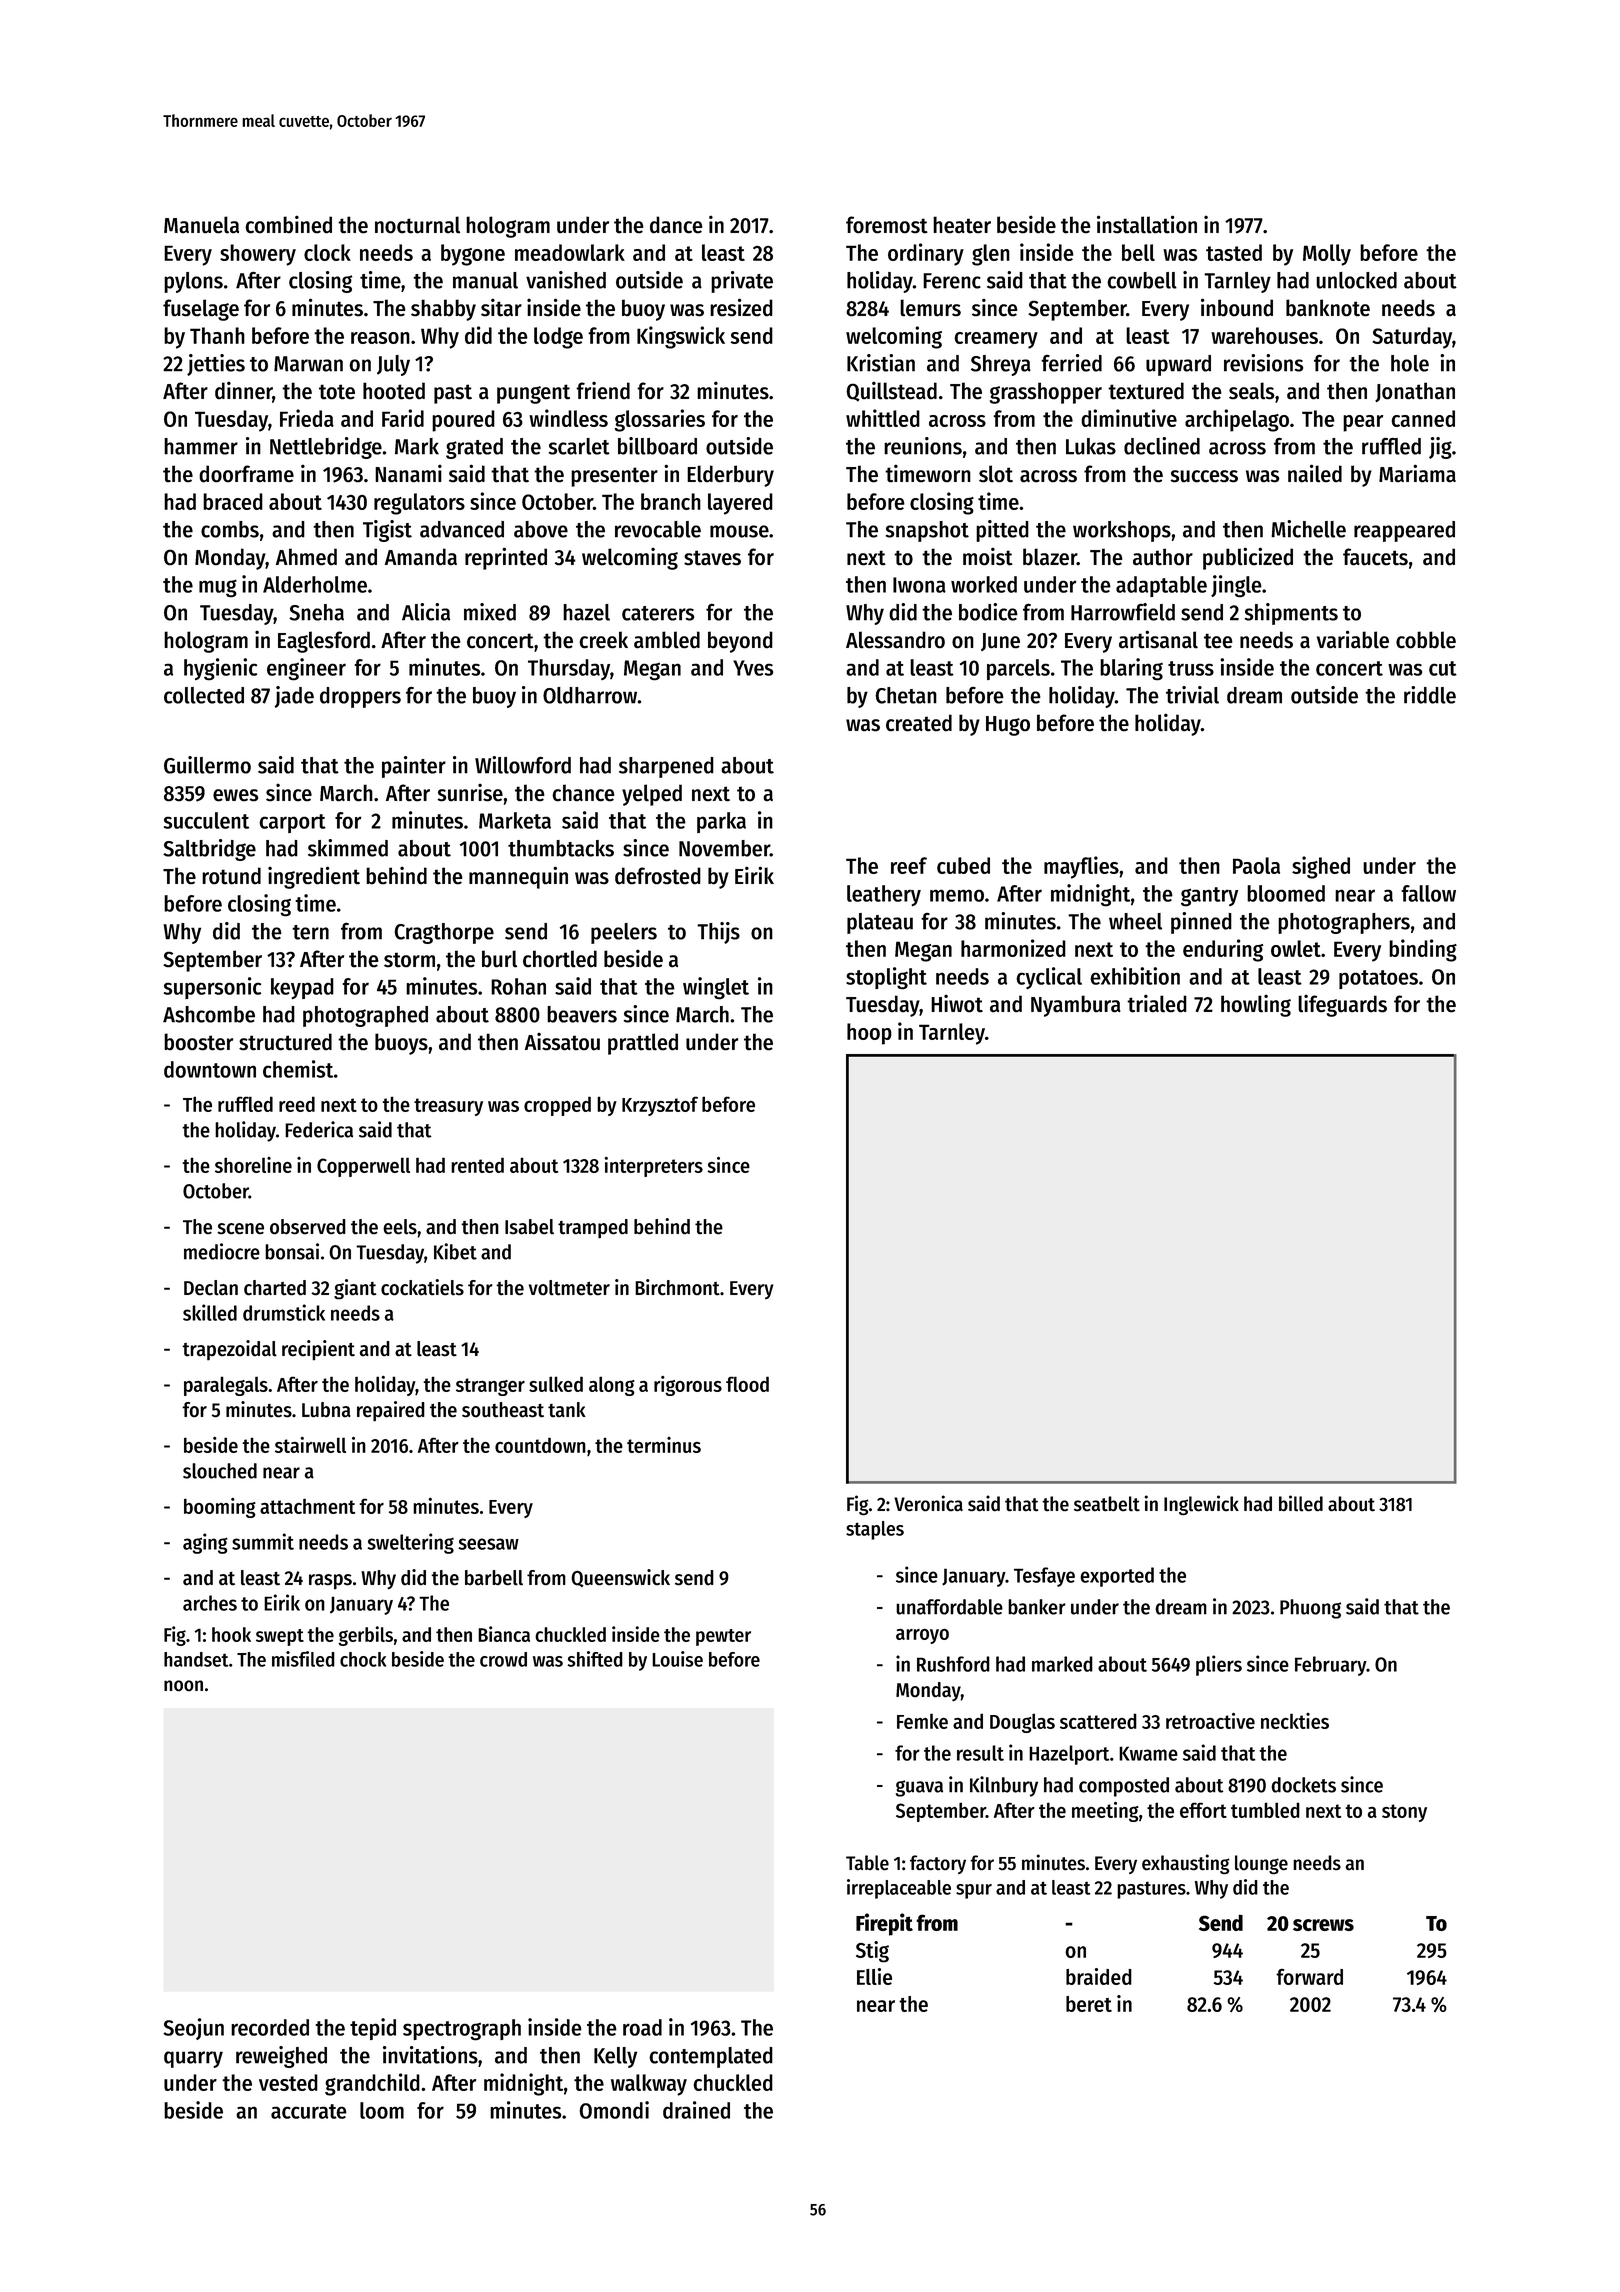  What do you see at coordinates (1147, 224) in the document?
I see `installation` at bounding box center [1147, 224].
